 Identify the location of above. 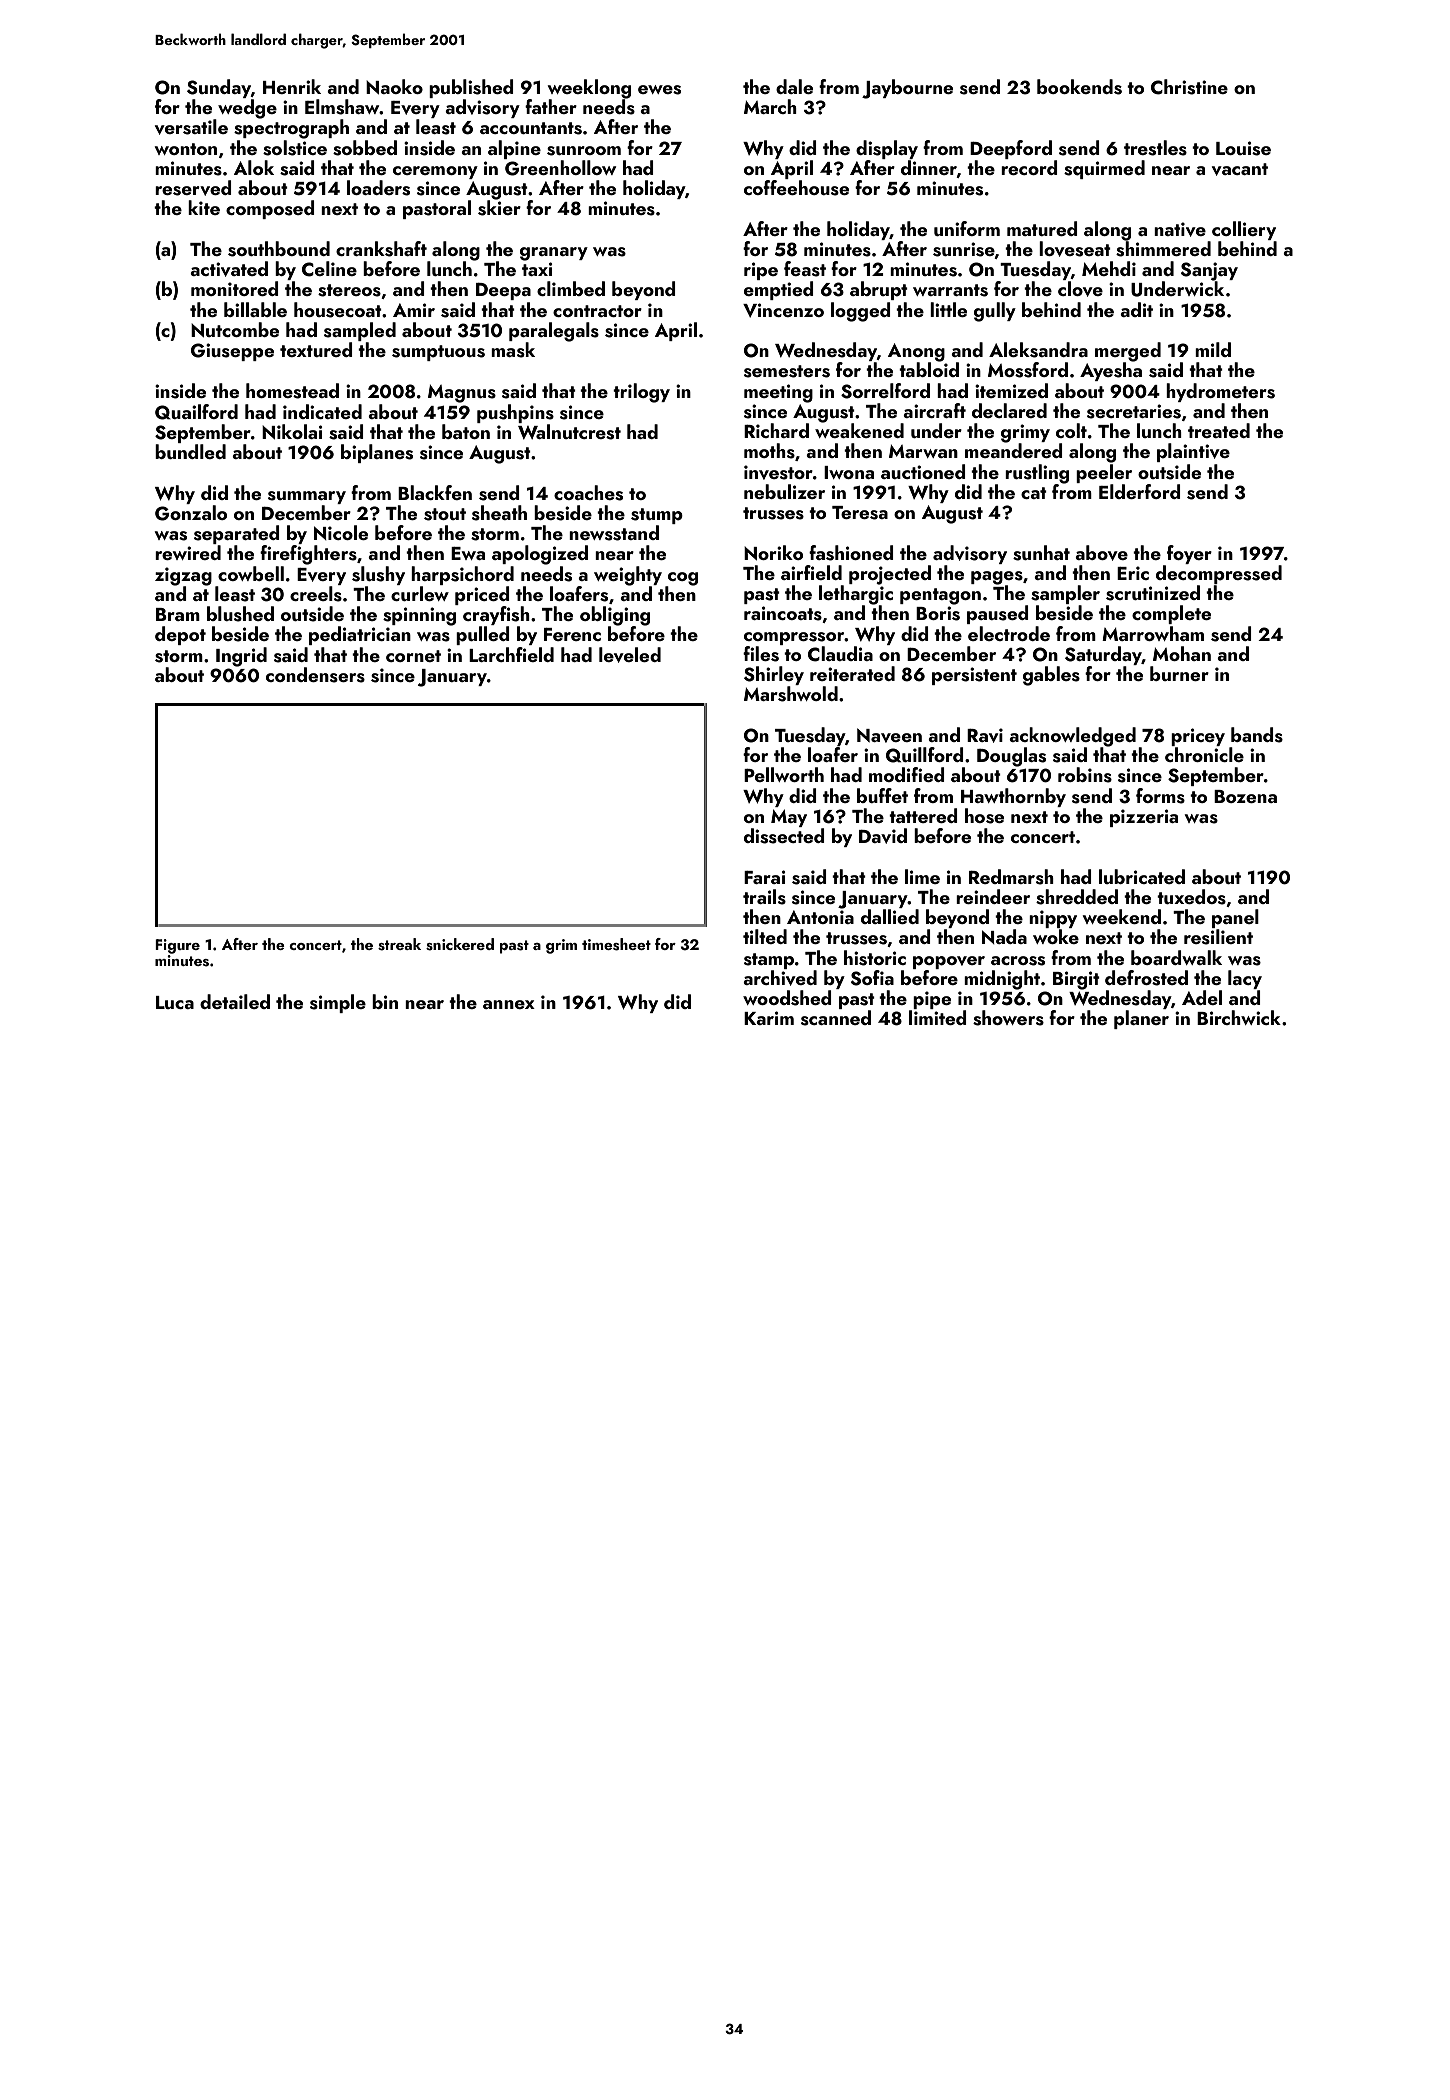
(1101, 553).
